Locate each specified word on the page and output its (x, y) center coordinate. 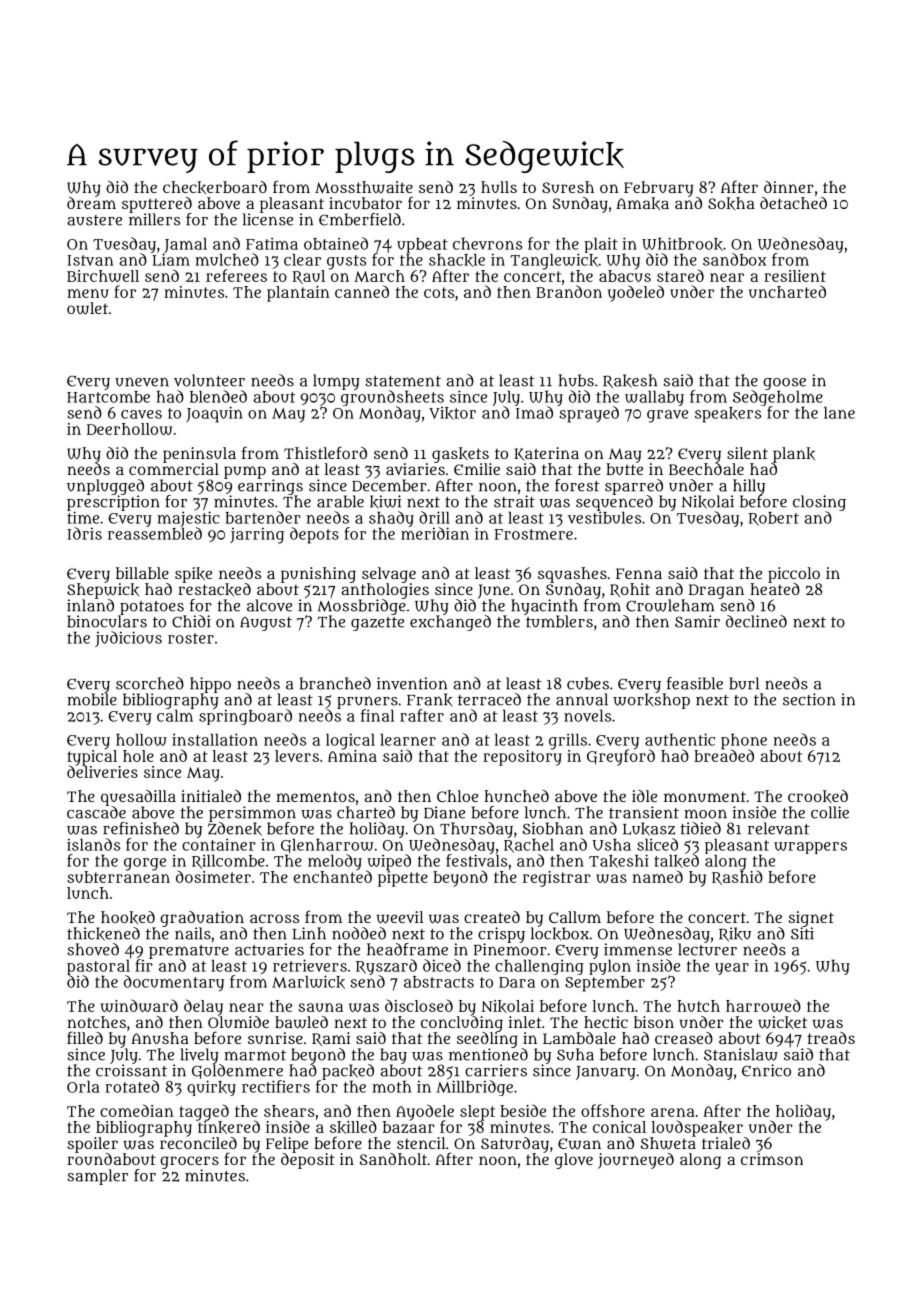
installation (215, 739)
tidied (700, 828)
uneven (142, 382)
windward (139, 1005)
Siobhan (553, 828)
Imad (534, 412)
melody (335, 862)
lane (839, 412)
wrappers (810, 848)
